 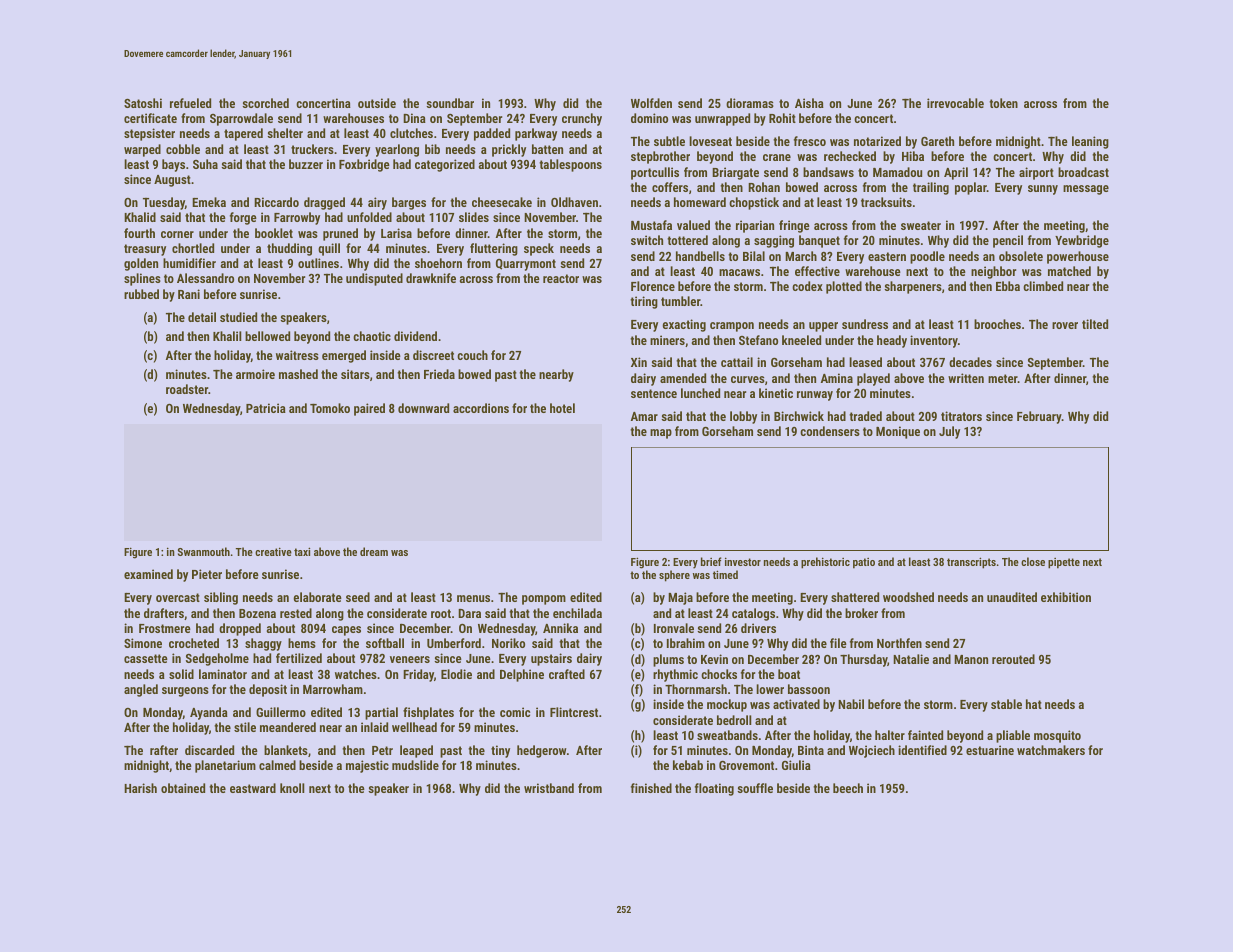 What do you see at coordinates (654, 393) in the screenshot?
I see `sentence` at bounding box center [654, 393].
